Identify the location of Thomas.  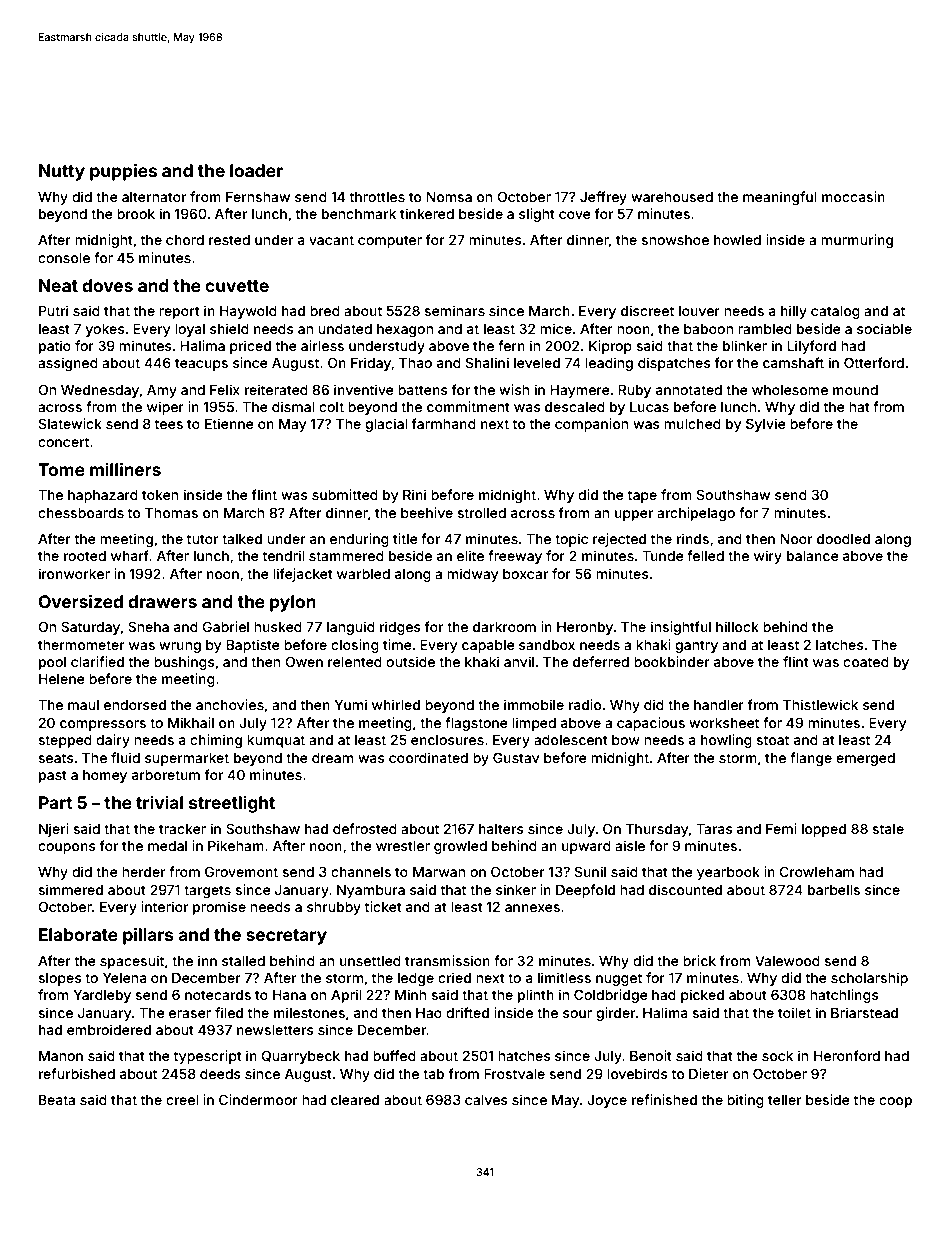
(171, 513).
